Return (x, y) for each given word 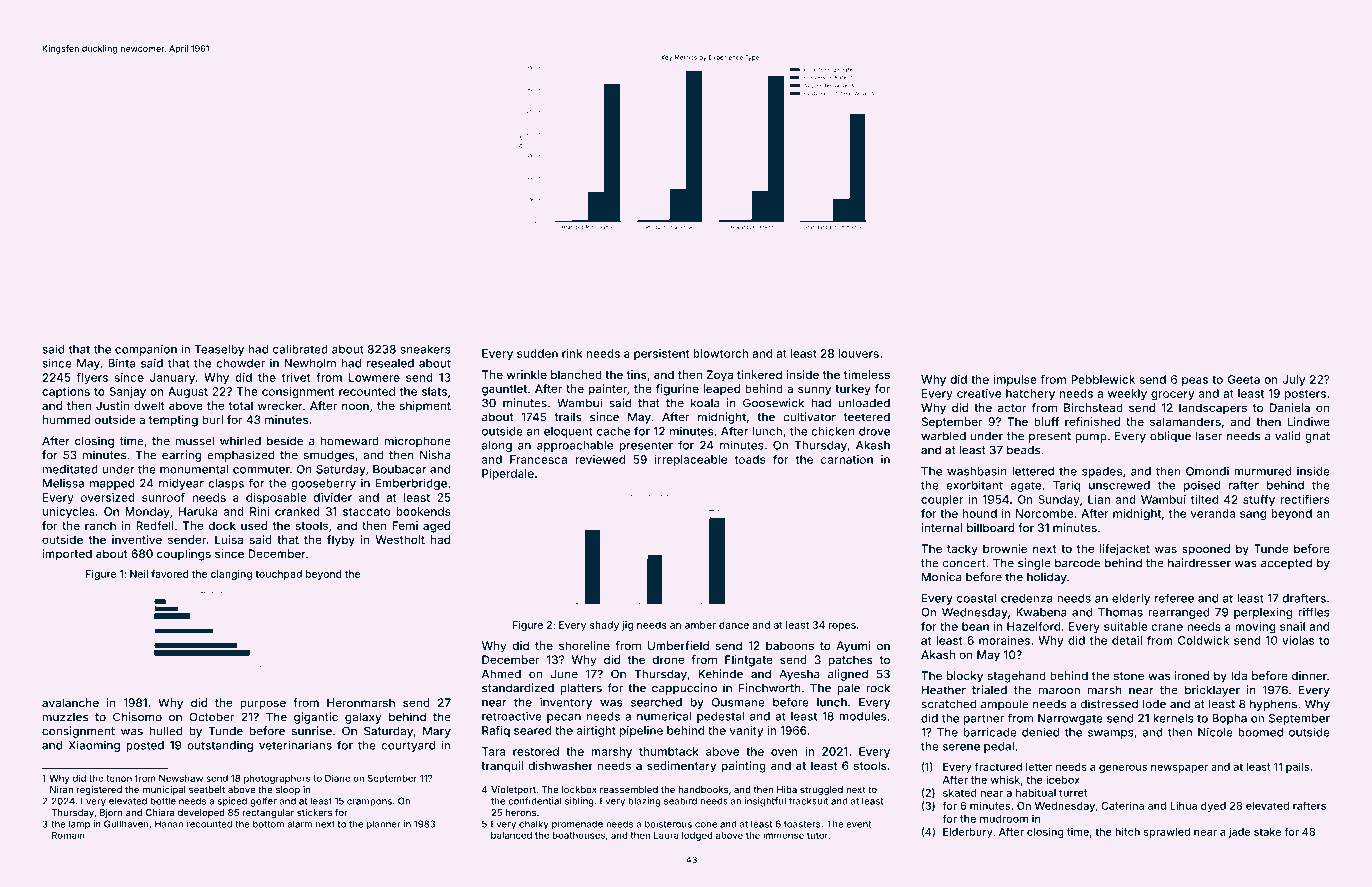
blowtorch (720, 353)
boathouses (579, 835)
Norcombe (1045, 513)
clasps (226, 484)
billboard (991, 527)
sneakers (425, 349)
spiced (232, 802)
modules (863, 716)
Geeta (1243, 379)
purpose (263, 705)
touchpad (278, 575)
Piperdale (508, 474)
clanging (231, 575)
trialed (989, 690)
